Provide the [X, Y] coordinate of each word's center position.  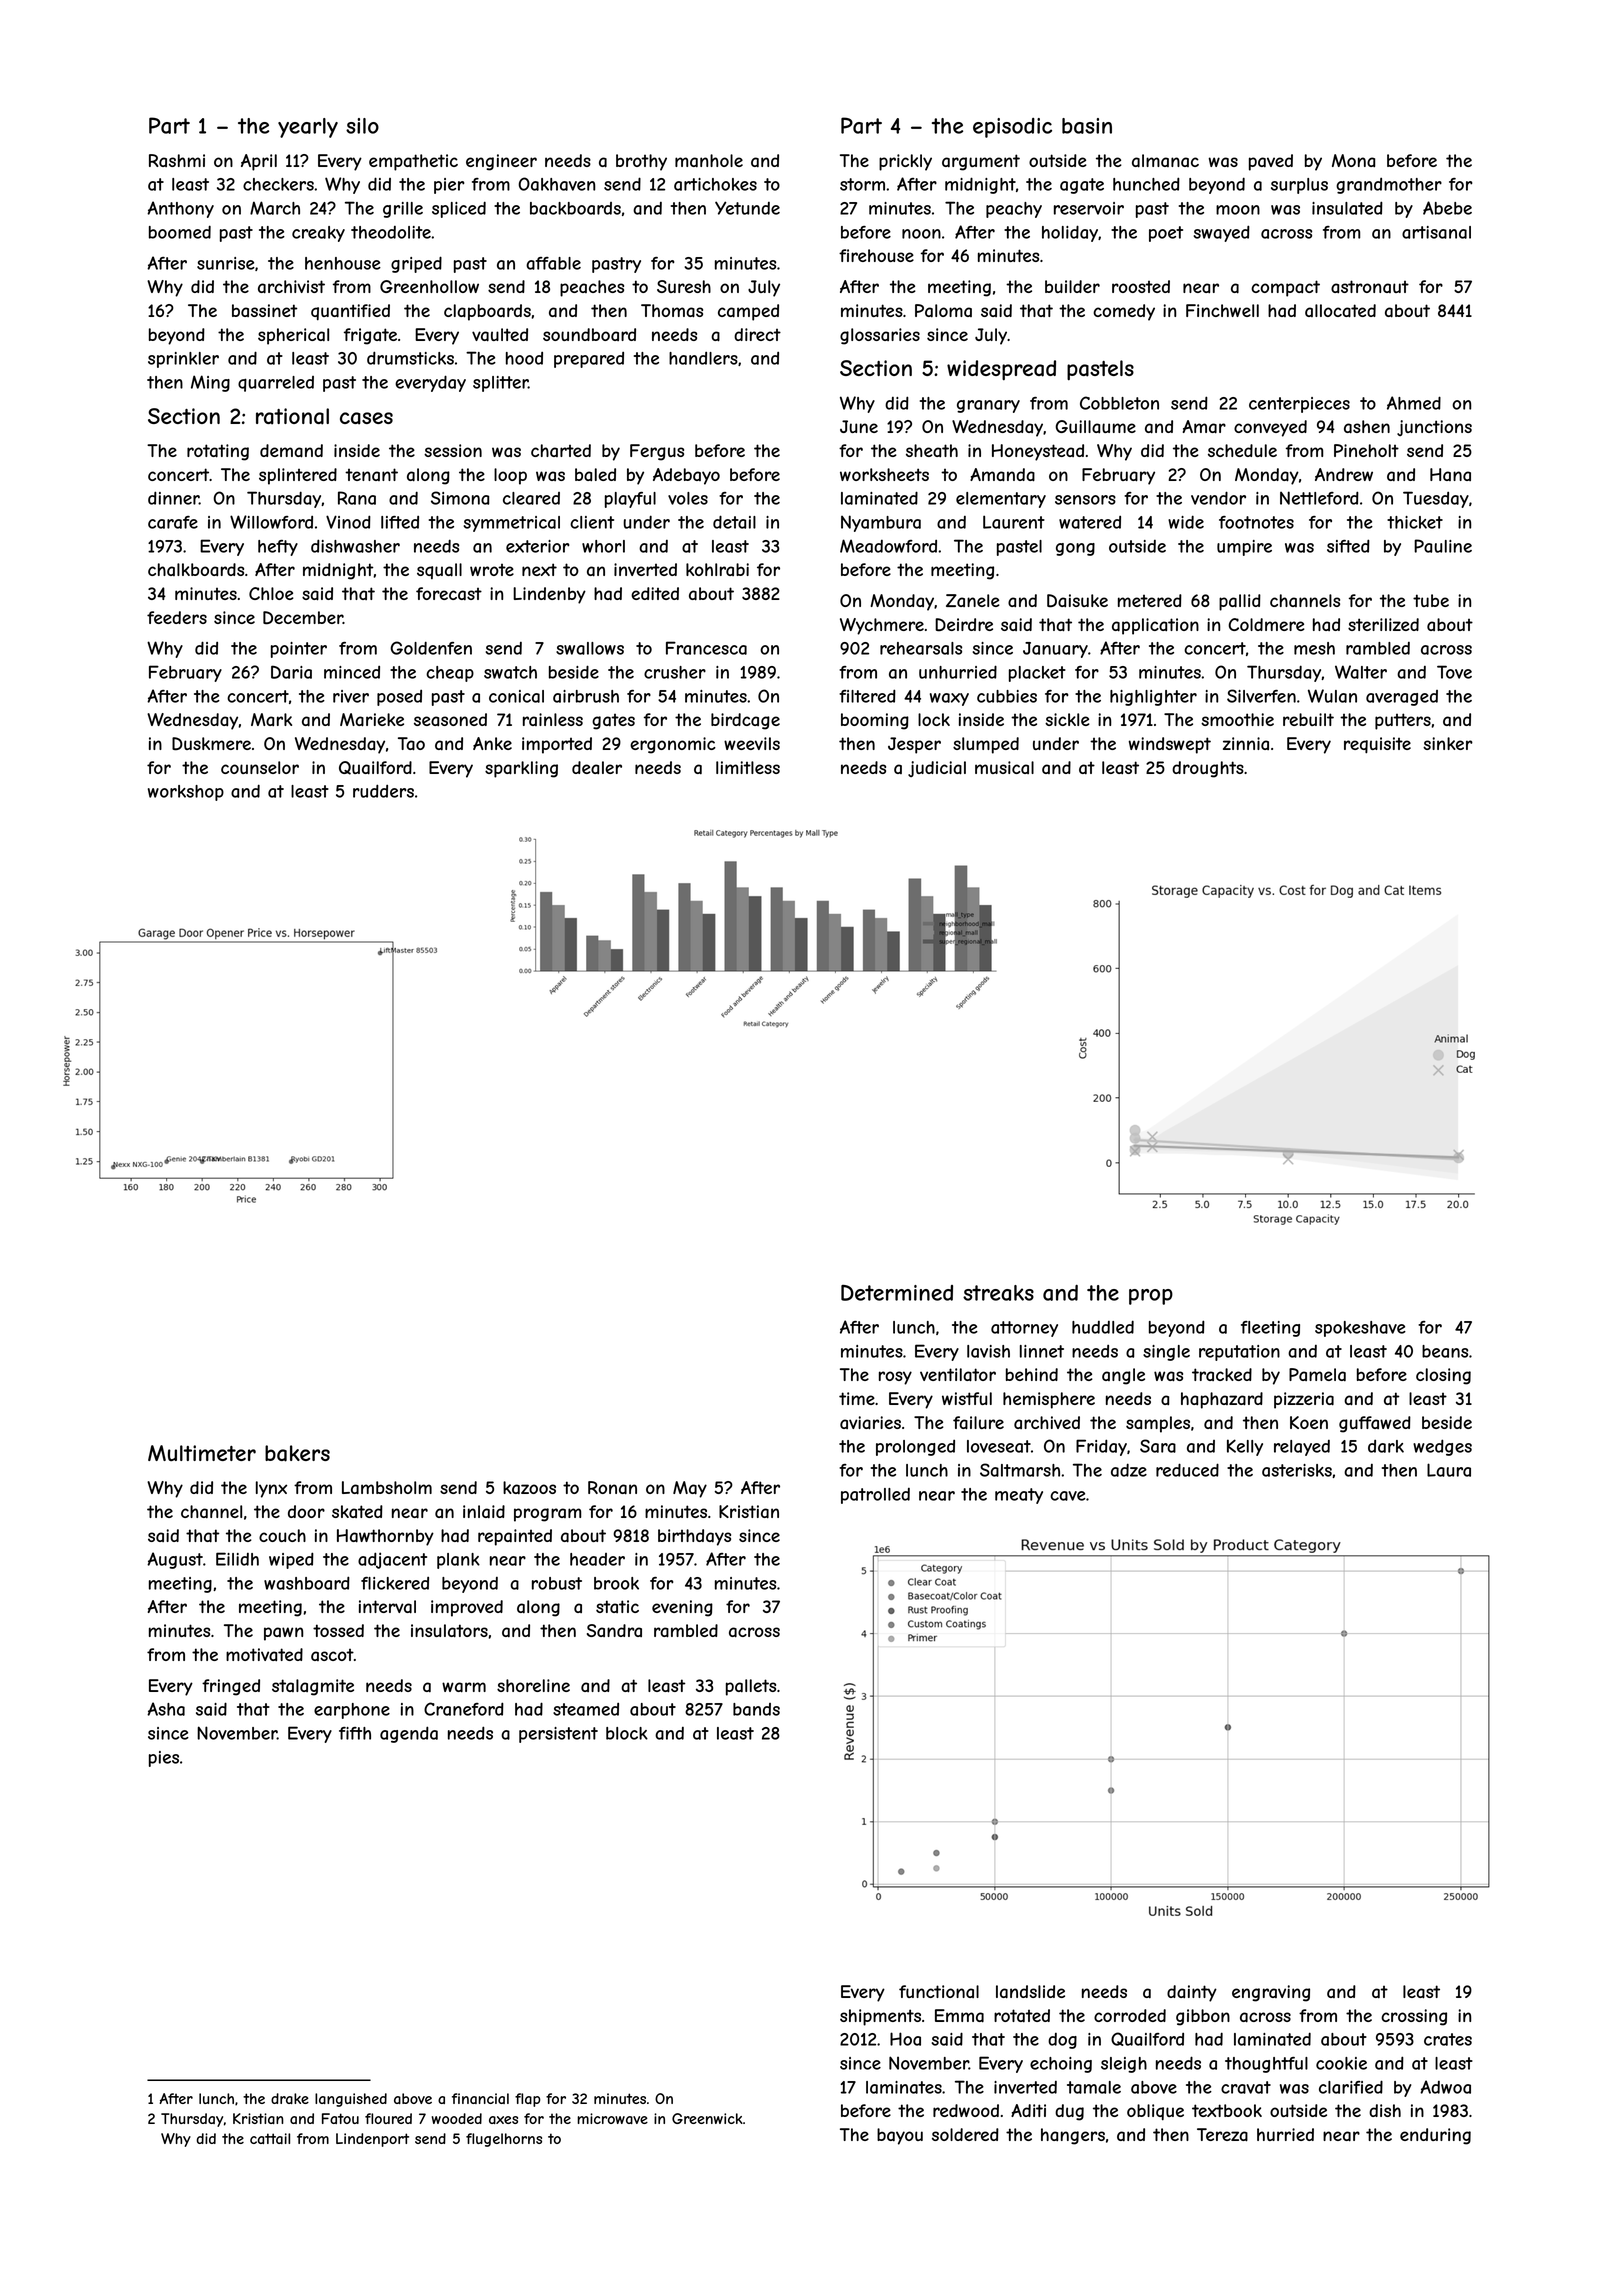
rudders [383, 791]
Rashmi [177, 160]
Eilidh [237, 1559]
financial [480, 2098]
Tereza [1222, 2135]
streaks [998, 1293]
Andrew [1344, 474]
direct [757, 334]
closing [1443, 1376]
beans [1445, 1351]
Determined [897, 1293]
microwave [612, 2118]
